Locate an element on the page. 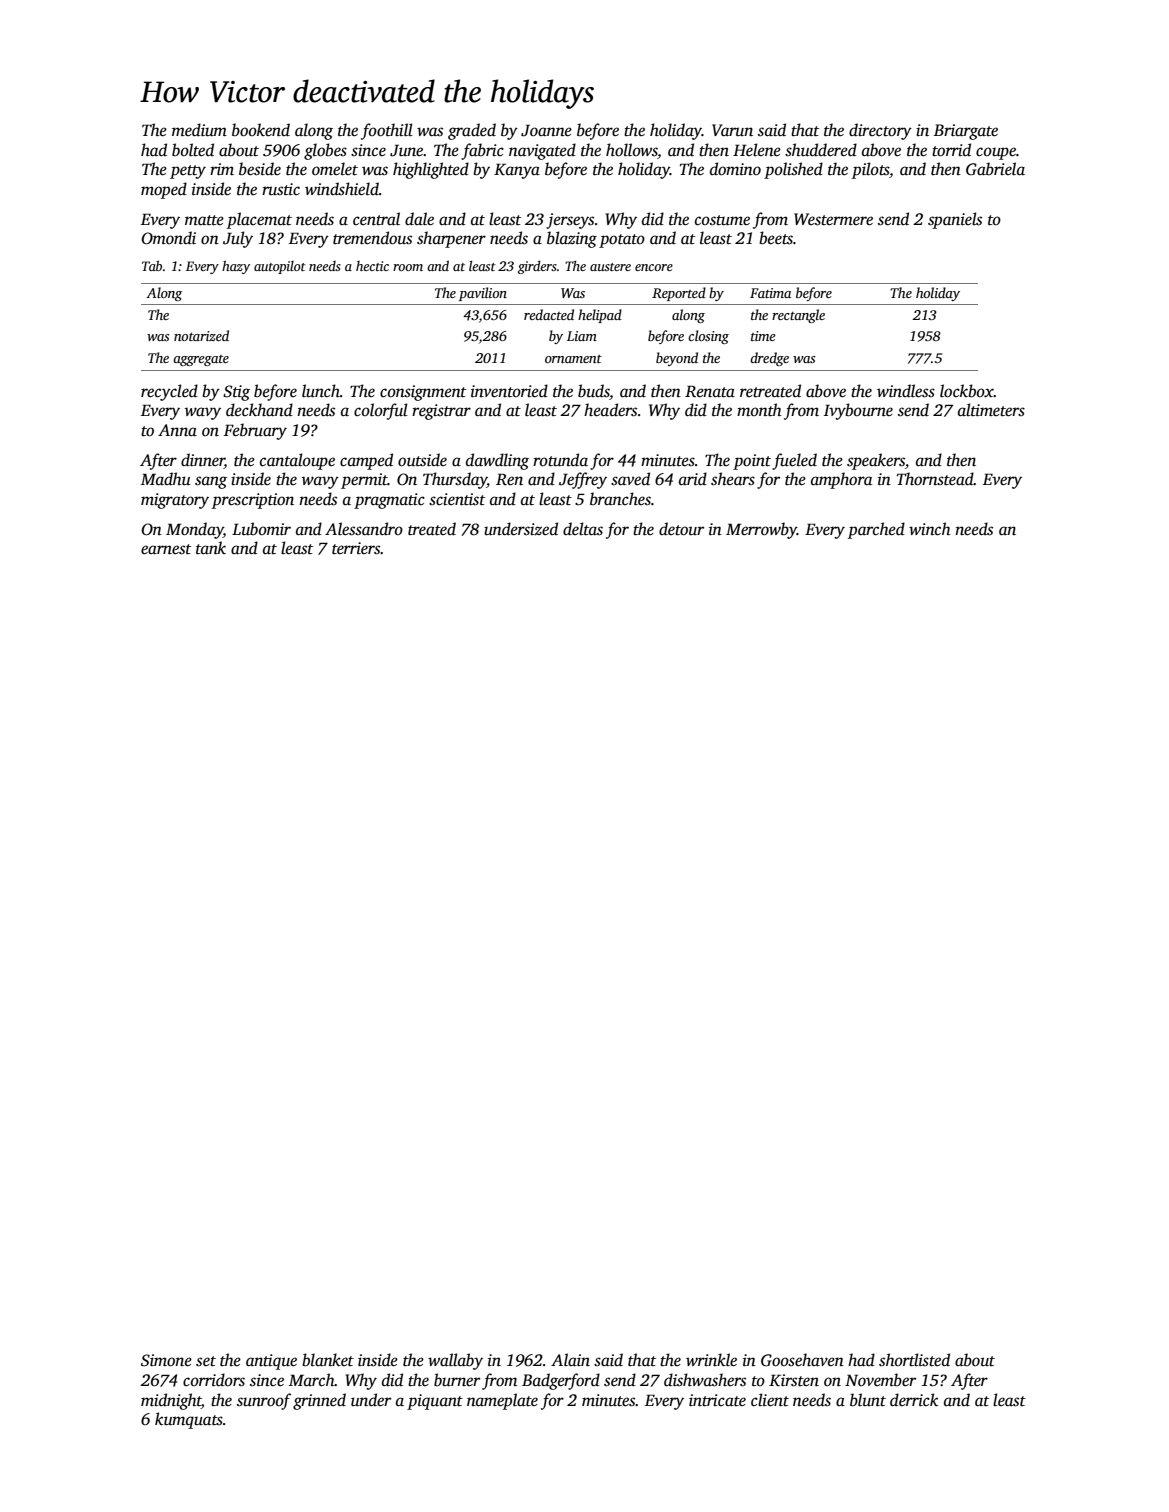  derrick is located at coordinates (914, 1400).
